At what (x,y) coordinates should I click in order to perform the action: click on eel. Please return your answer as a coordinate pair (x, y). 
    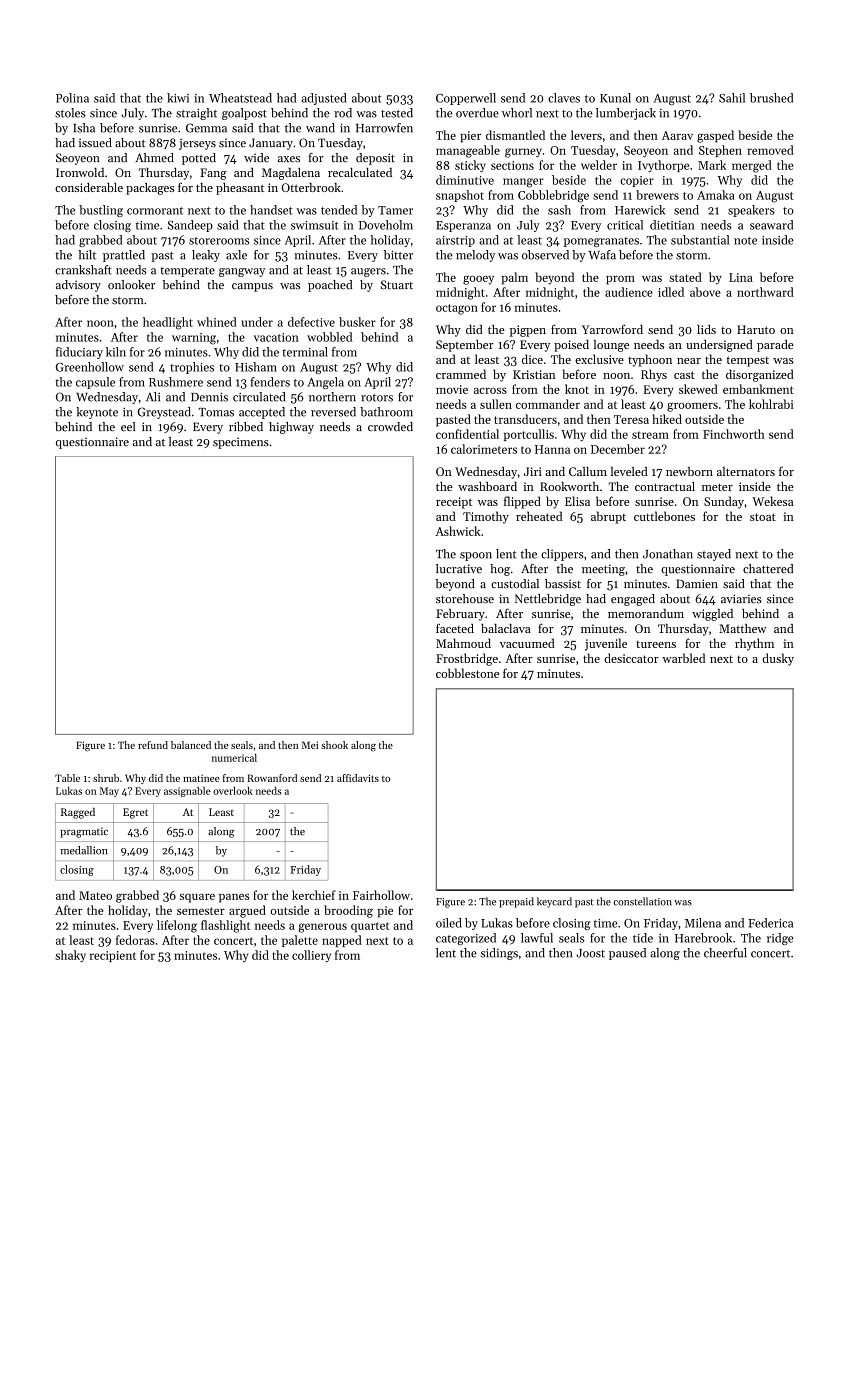
    Looking at the image, I should click on (128, 427).
